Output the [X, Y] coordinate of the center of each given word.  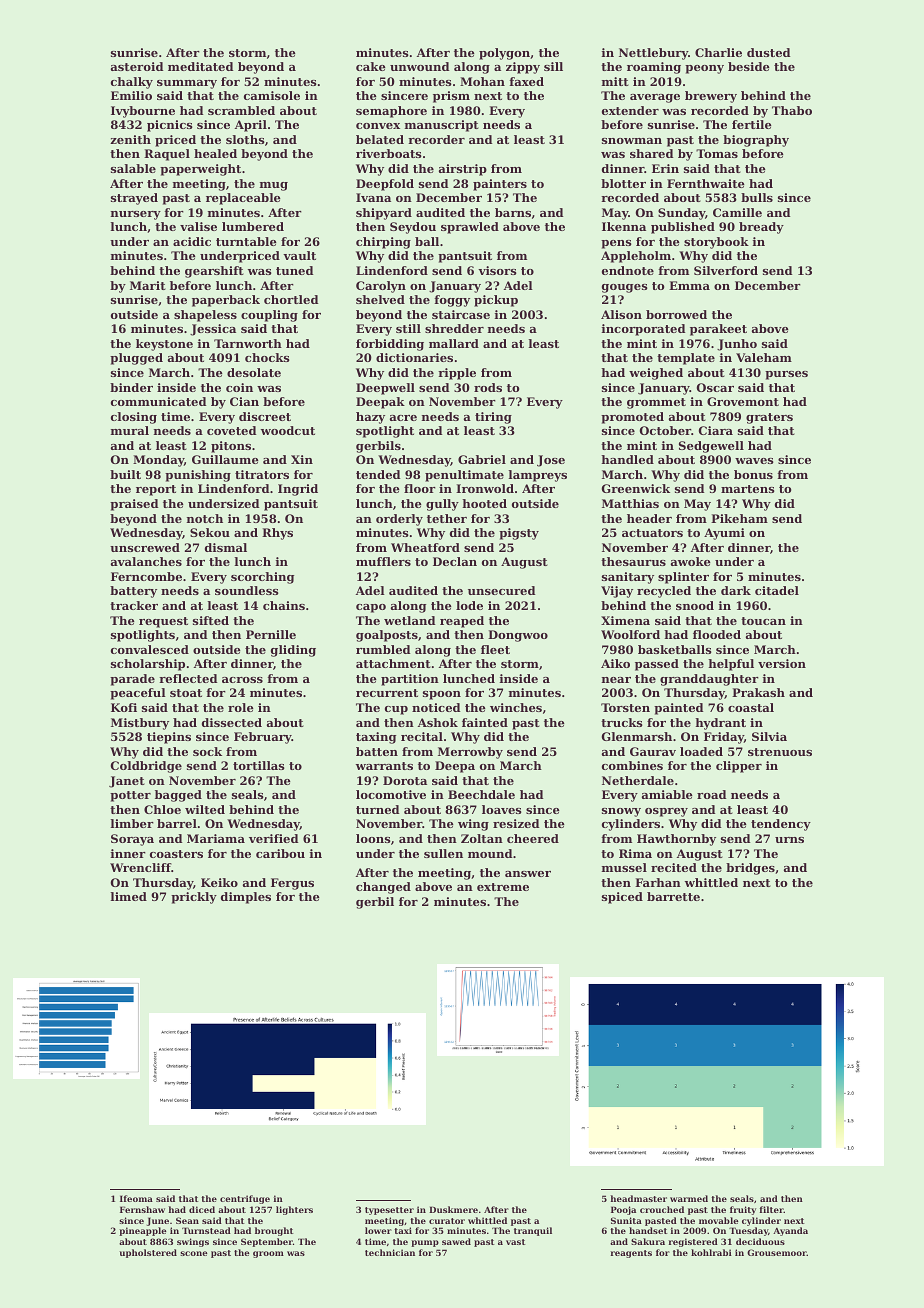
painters [500, 185]
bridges [750, 869]
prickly [194, 898]
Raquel [167, 155]
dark [736, 590]
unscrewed [145, 547]
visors [497, 270]
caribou [280, 853]
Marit [148, 285]
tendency [781, 825]
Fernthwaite [706, 183]
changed [383, 888]
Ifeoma [136, 1198]
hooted [484, 503]
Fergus [292, 884]
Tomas [717, 153]
